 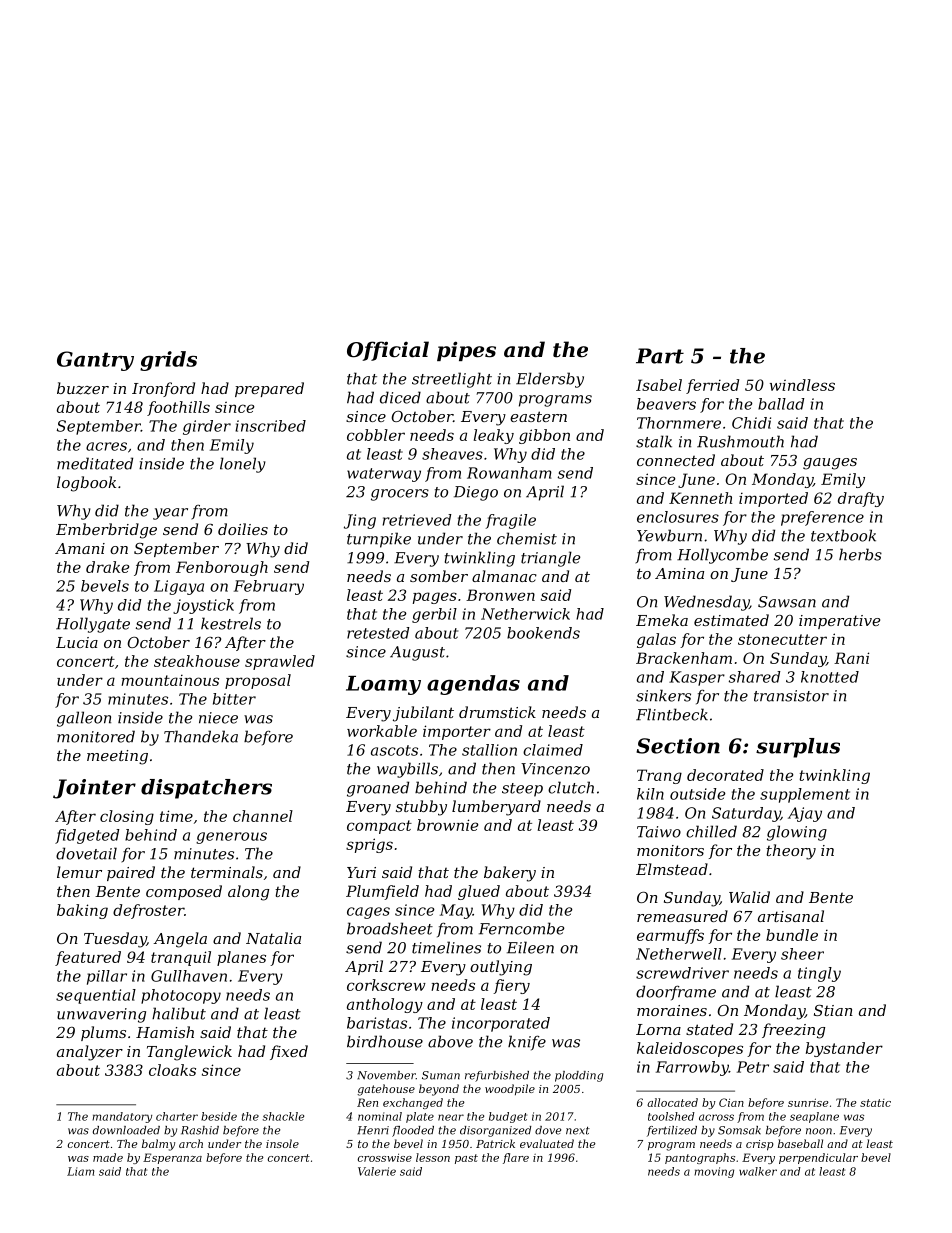 I want to click on steep, so click(x=522, y=790).
